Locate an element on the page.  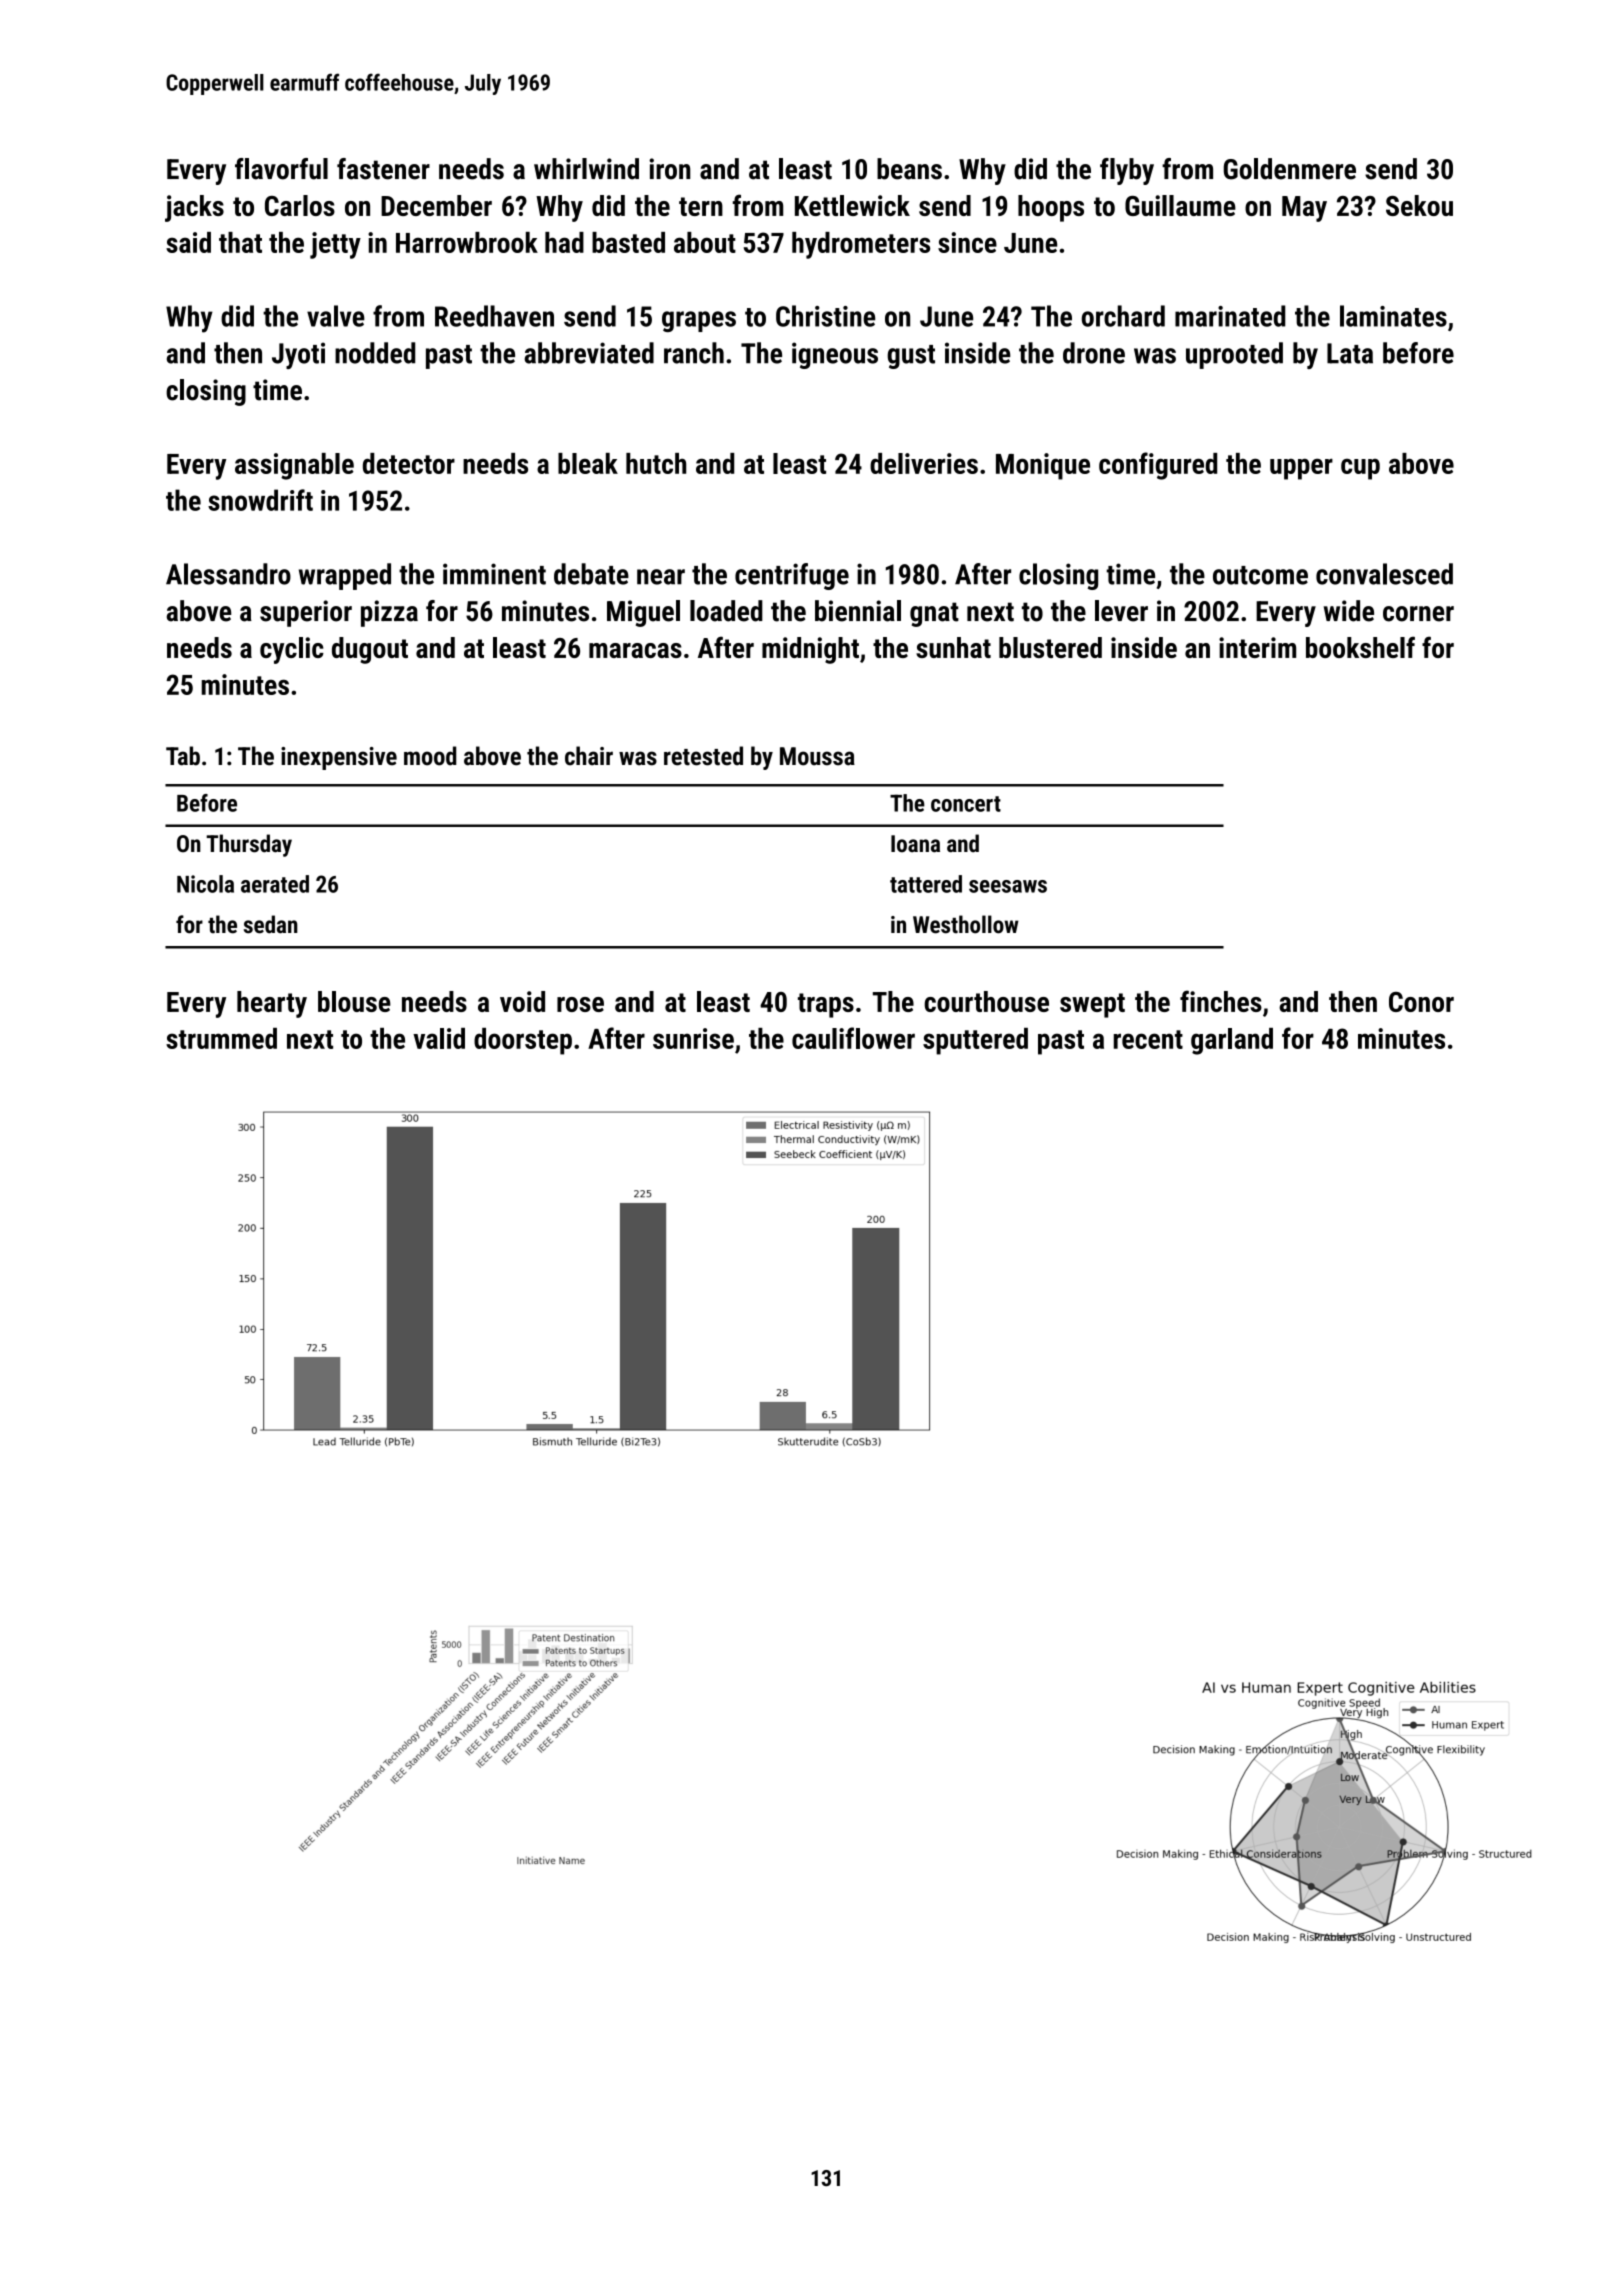
ranch is located at coordinates (694, 353).
